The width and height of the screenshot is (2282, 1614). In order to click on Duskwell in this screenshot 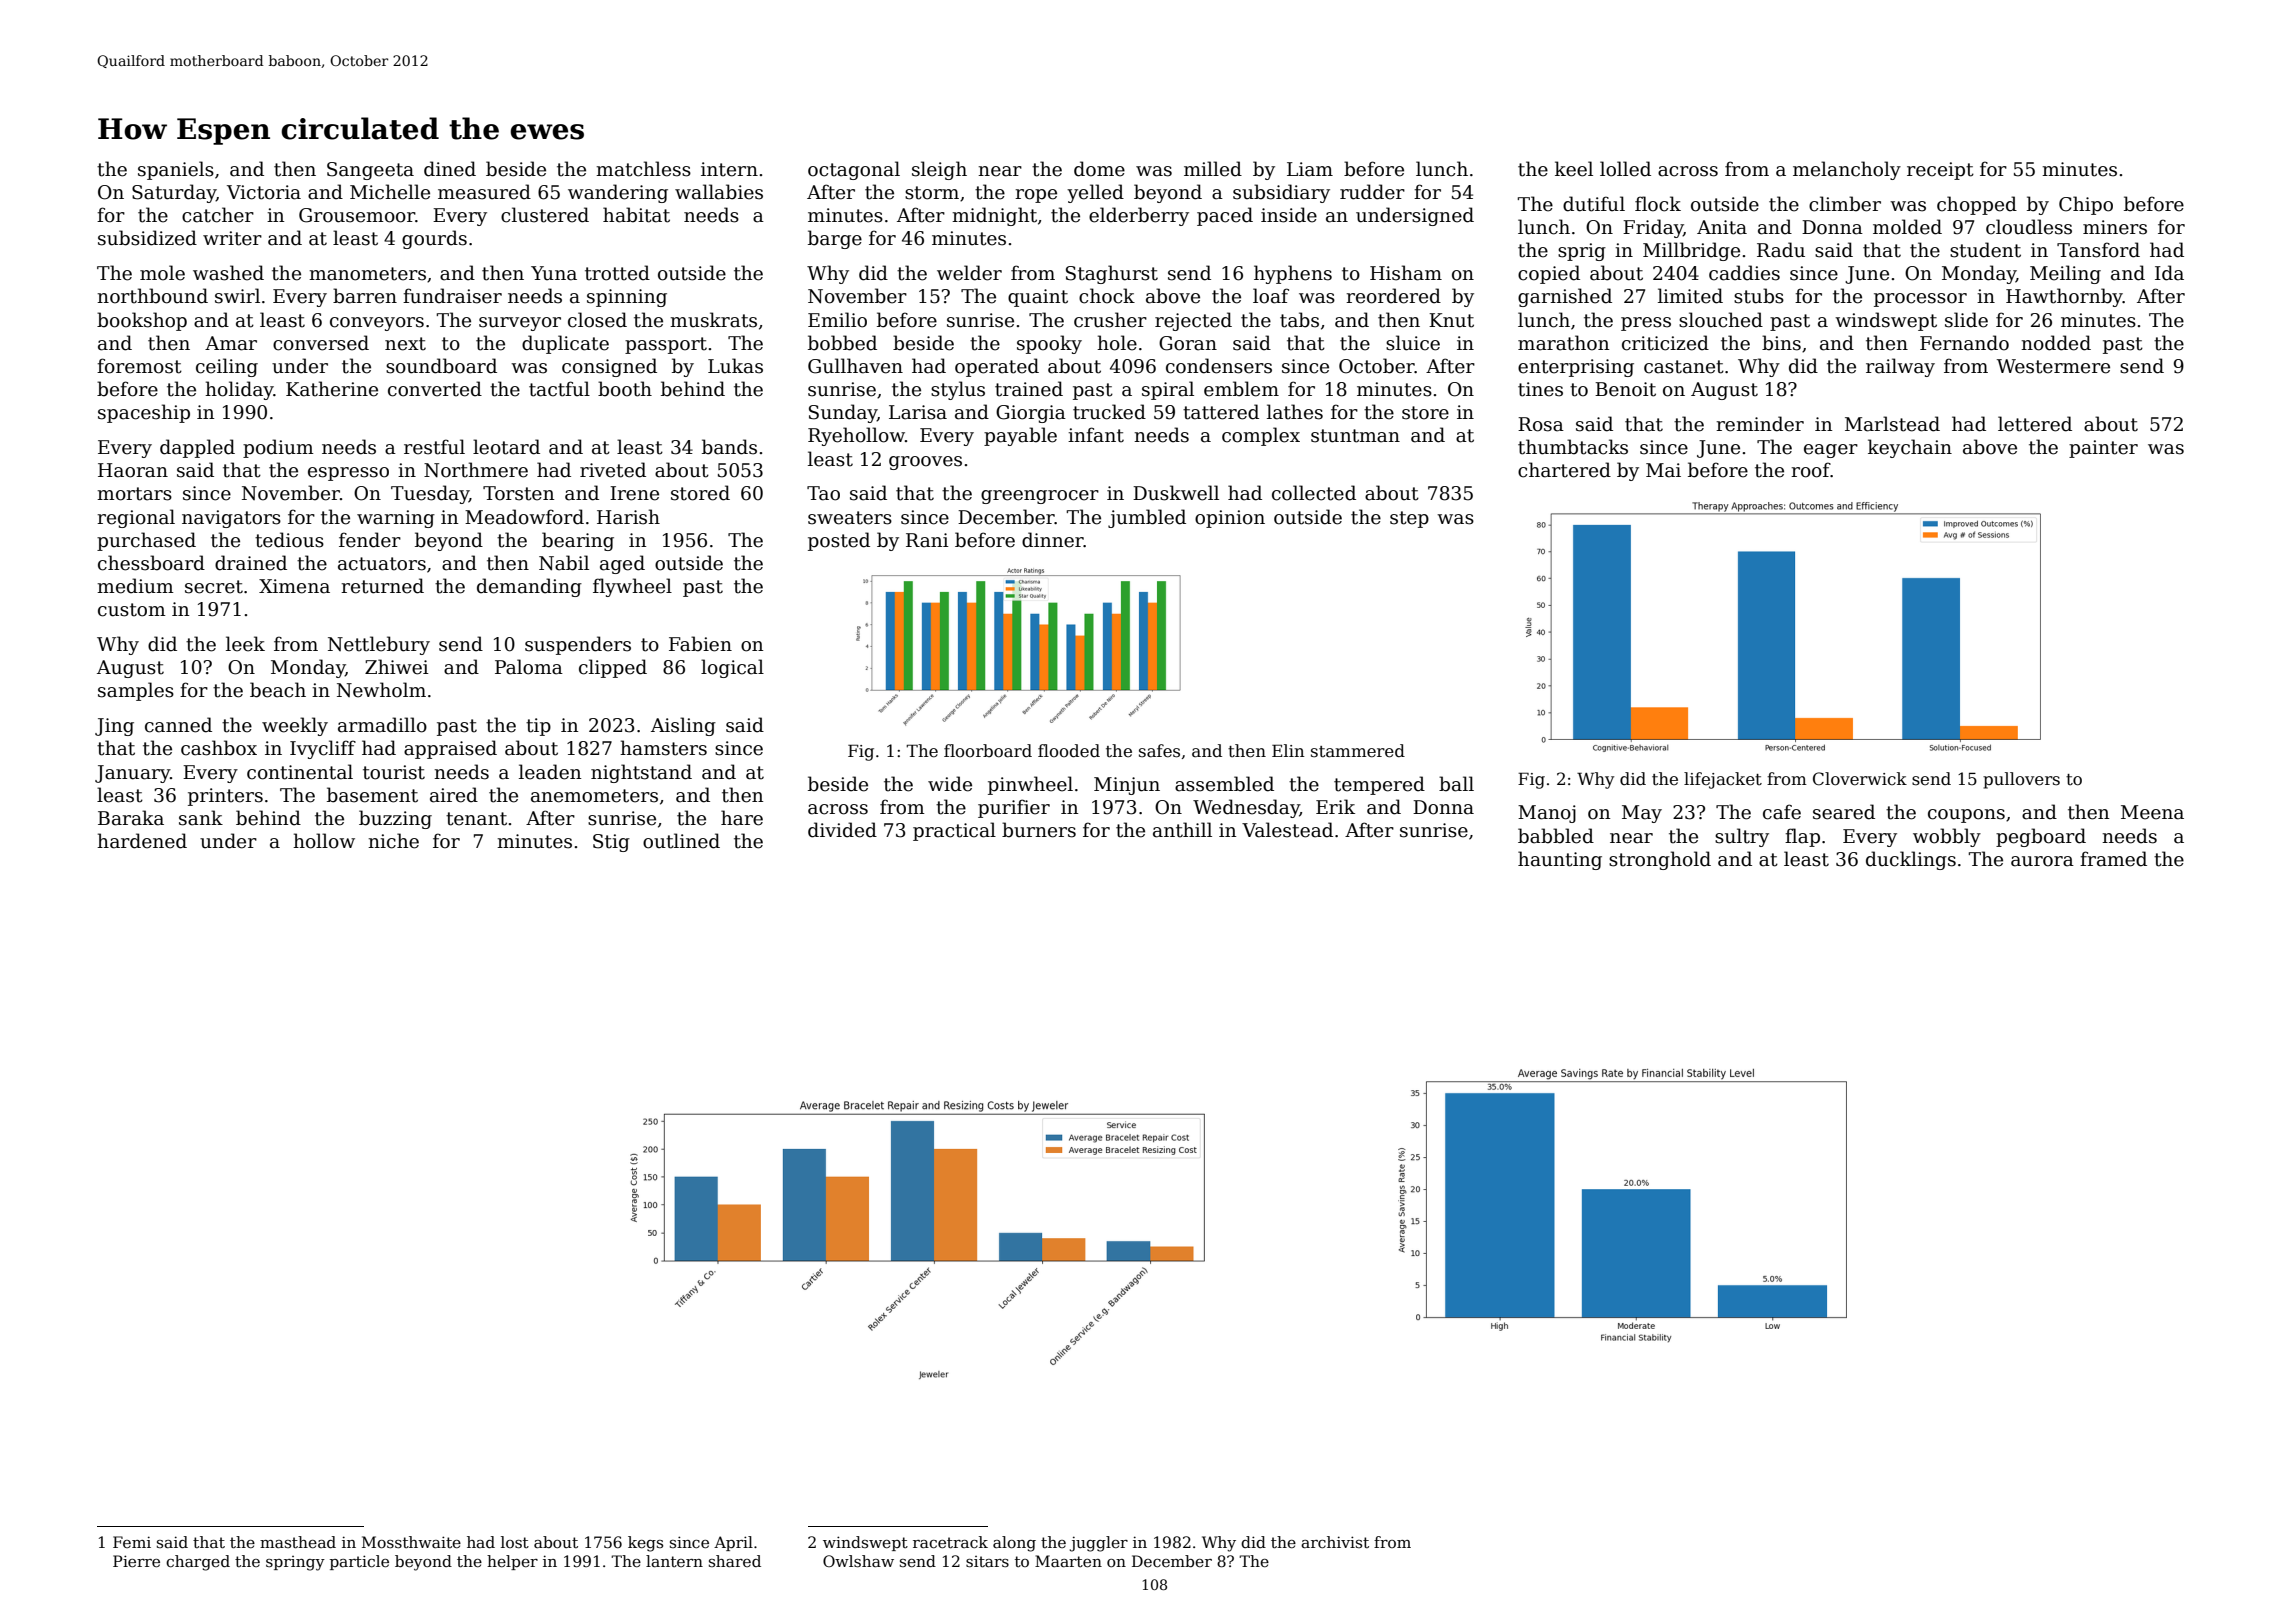, I will do `click(1176, 493)`.
